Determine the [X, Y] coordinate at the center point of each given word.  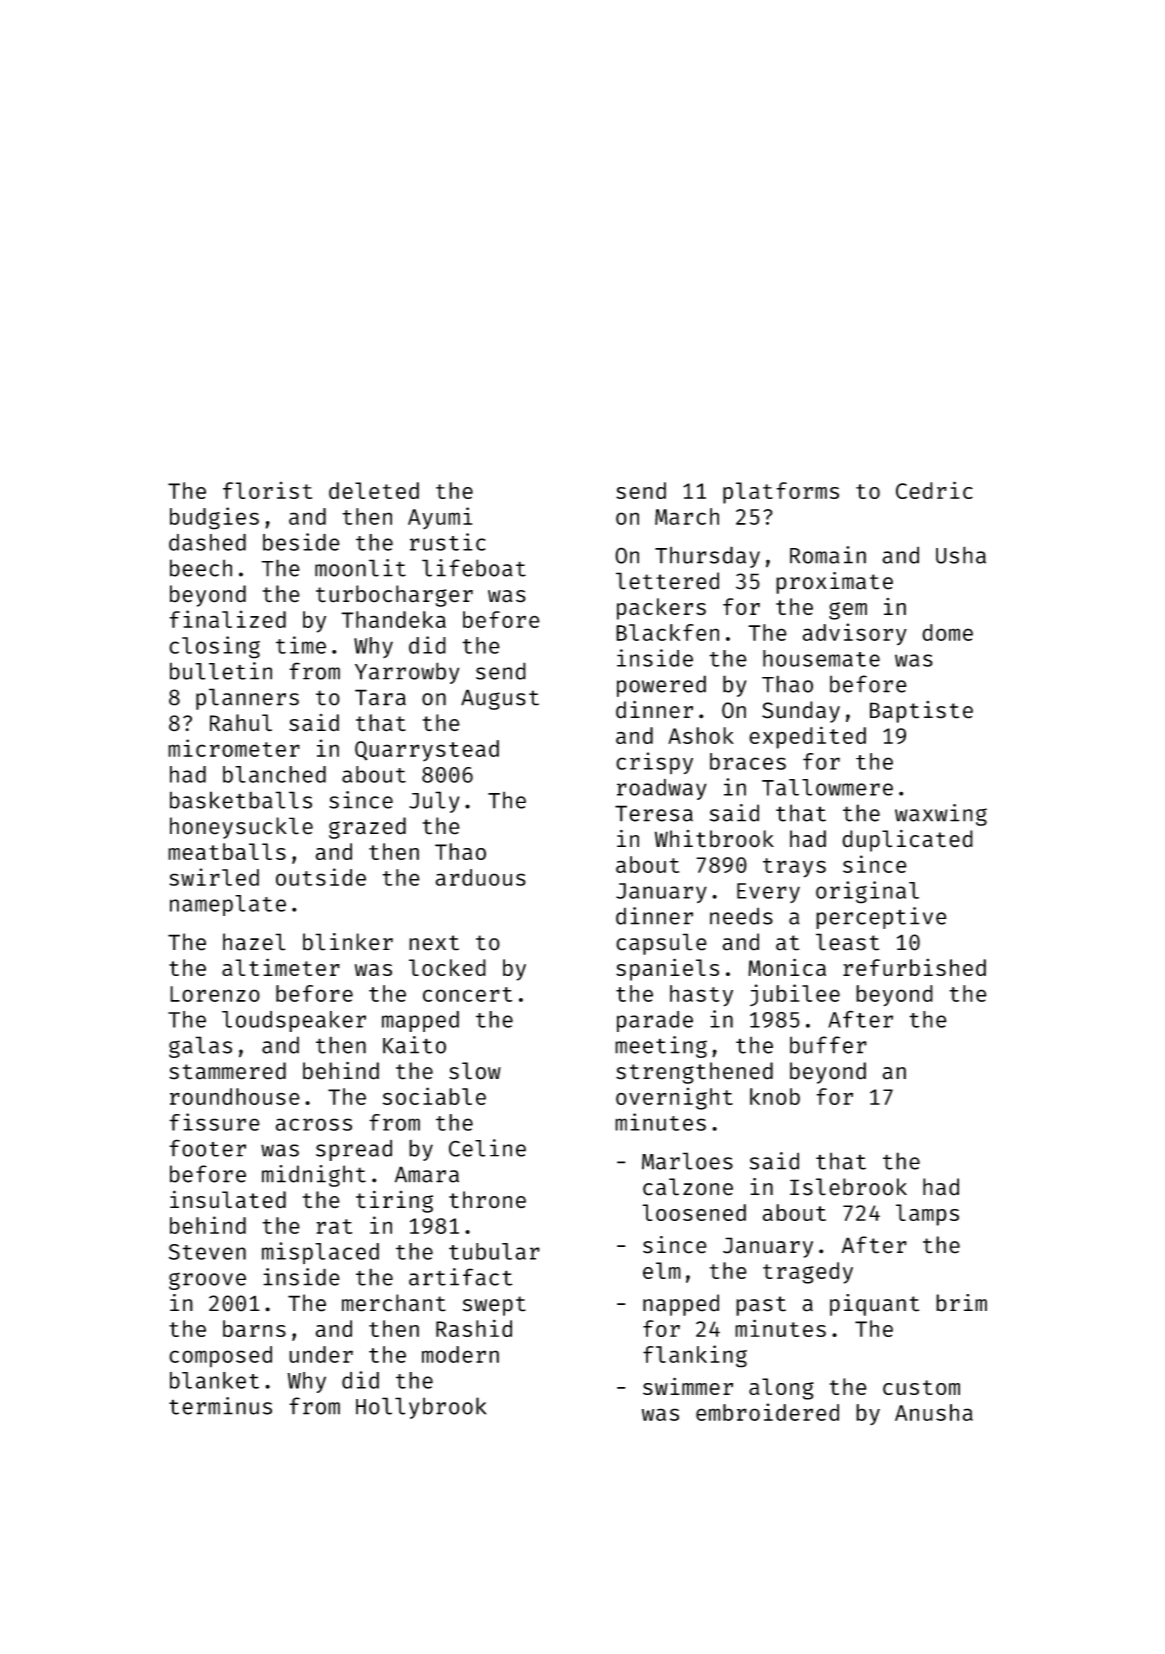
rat [334, 1226]
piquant [874, 1305]
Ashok [701, 735]
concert [467, 994]
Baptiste [921, 712]
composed [220, 1357]
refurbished [914, 967]
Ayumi [440, 518]
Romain [828, 555]
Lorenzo [215, 994]
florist [267, 490]
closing [214, 647]
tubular [494, 1251]
